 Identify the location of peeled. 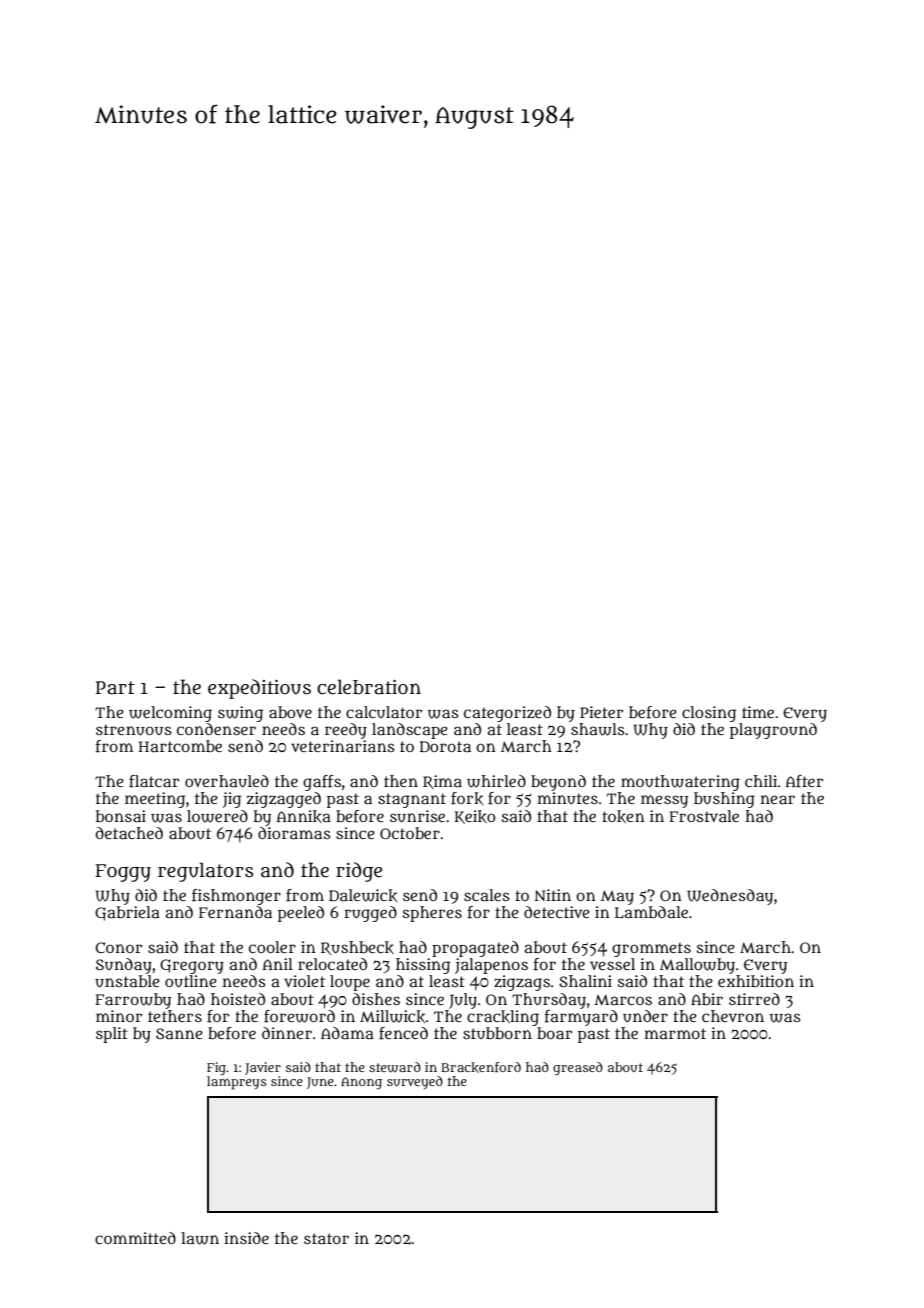
(301, 914).
